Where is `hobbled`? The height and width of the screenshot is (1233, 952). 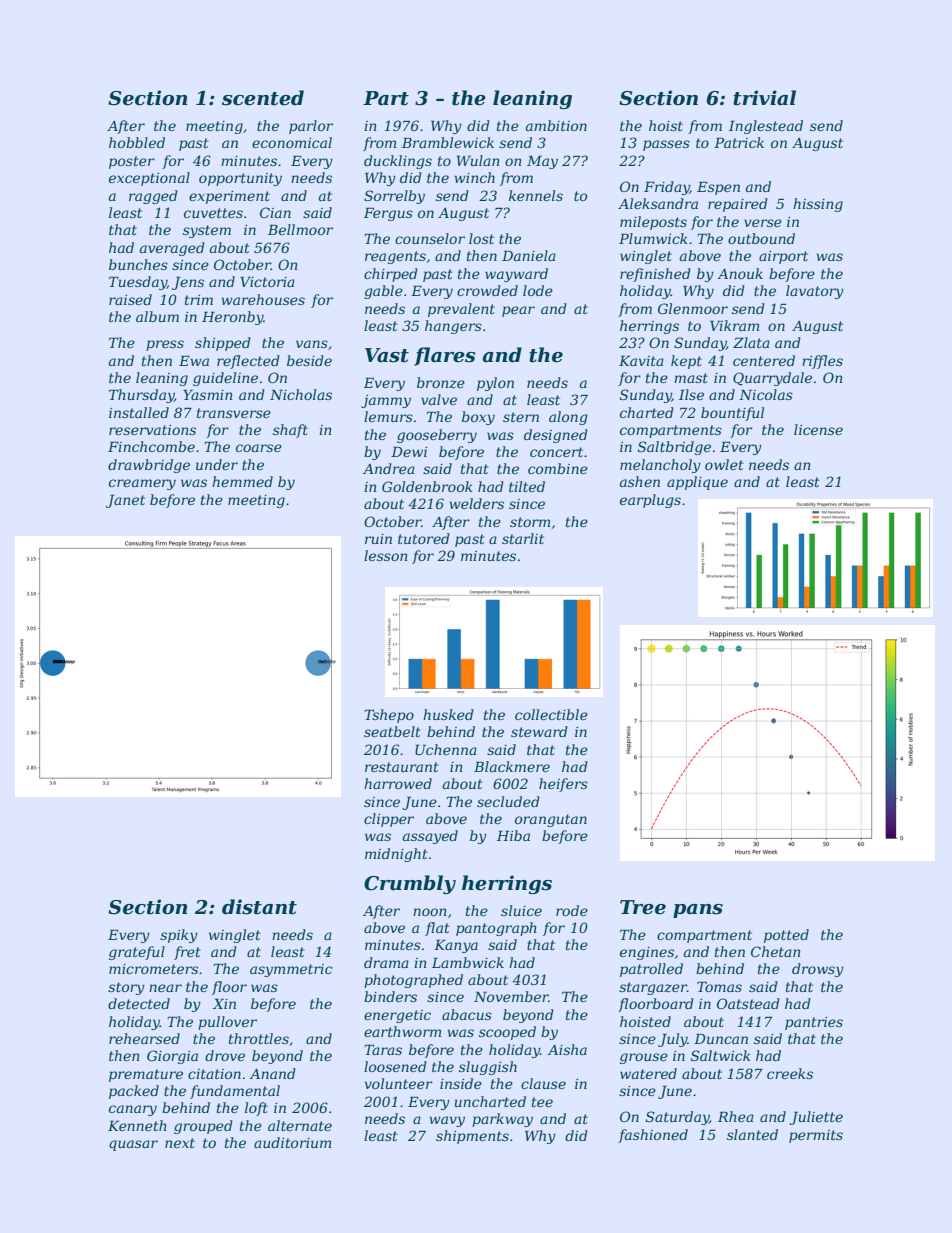
hobbled is located at coordinates (137, 142).
